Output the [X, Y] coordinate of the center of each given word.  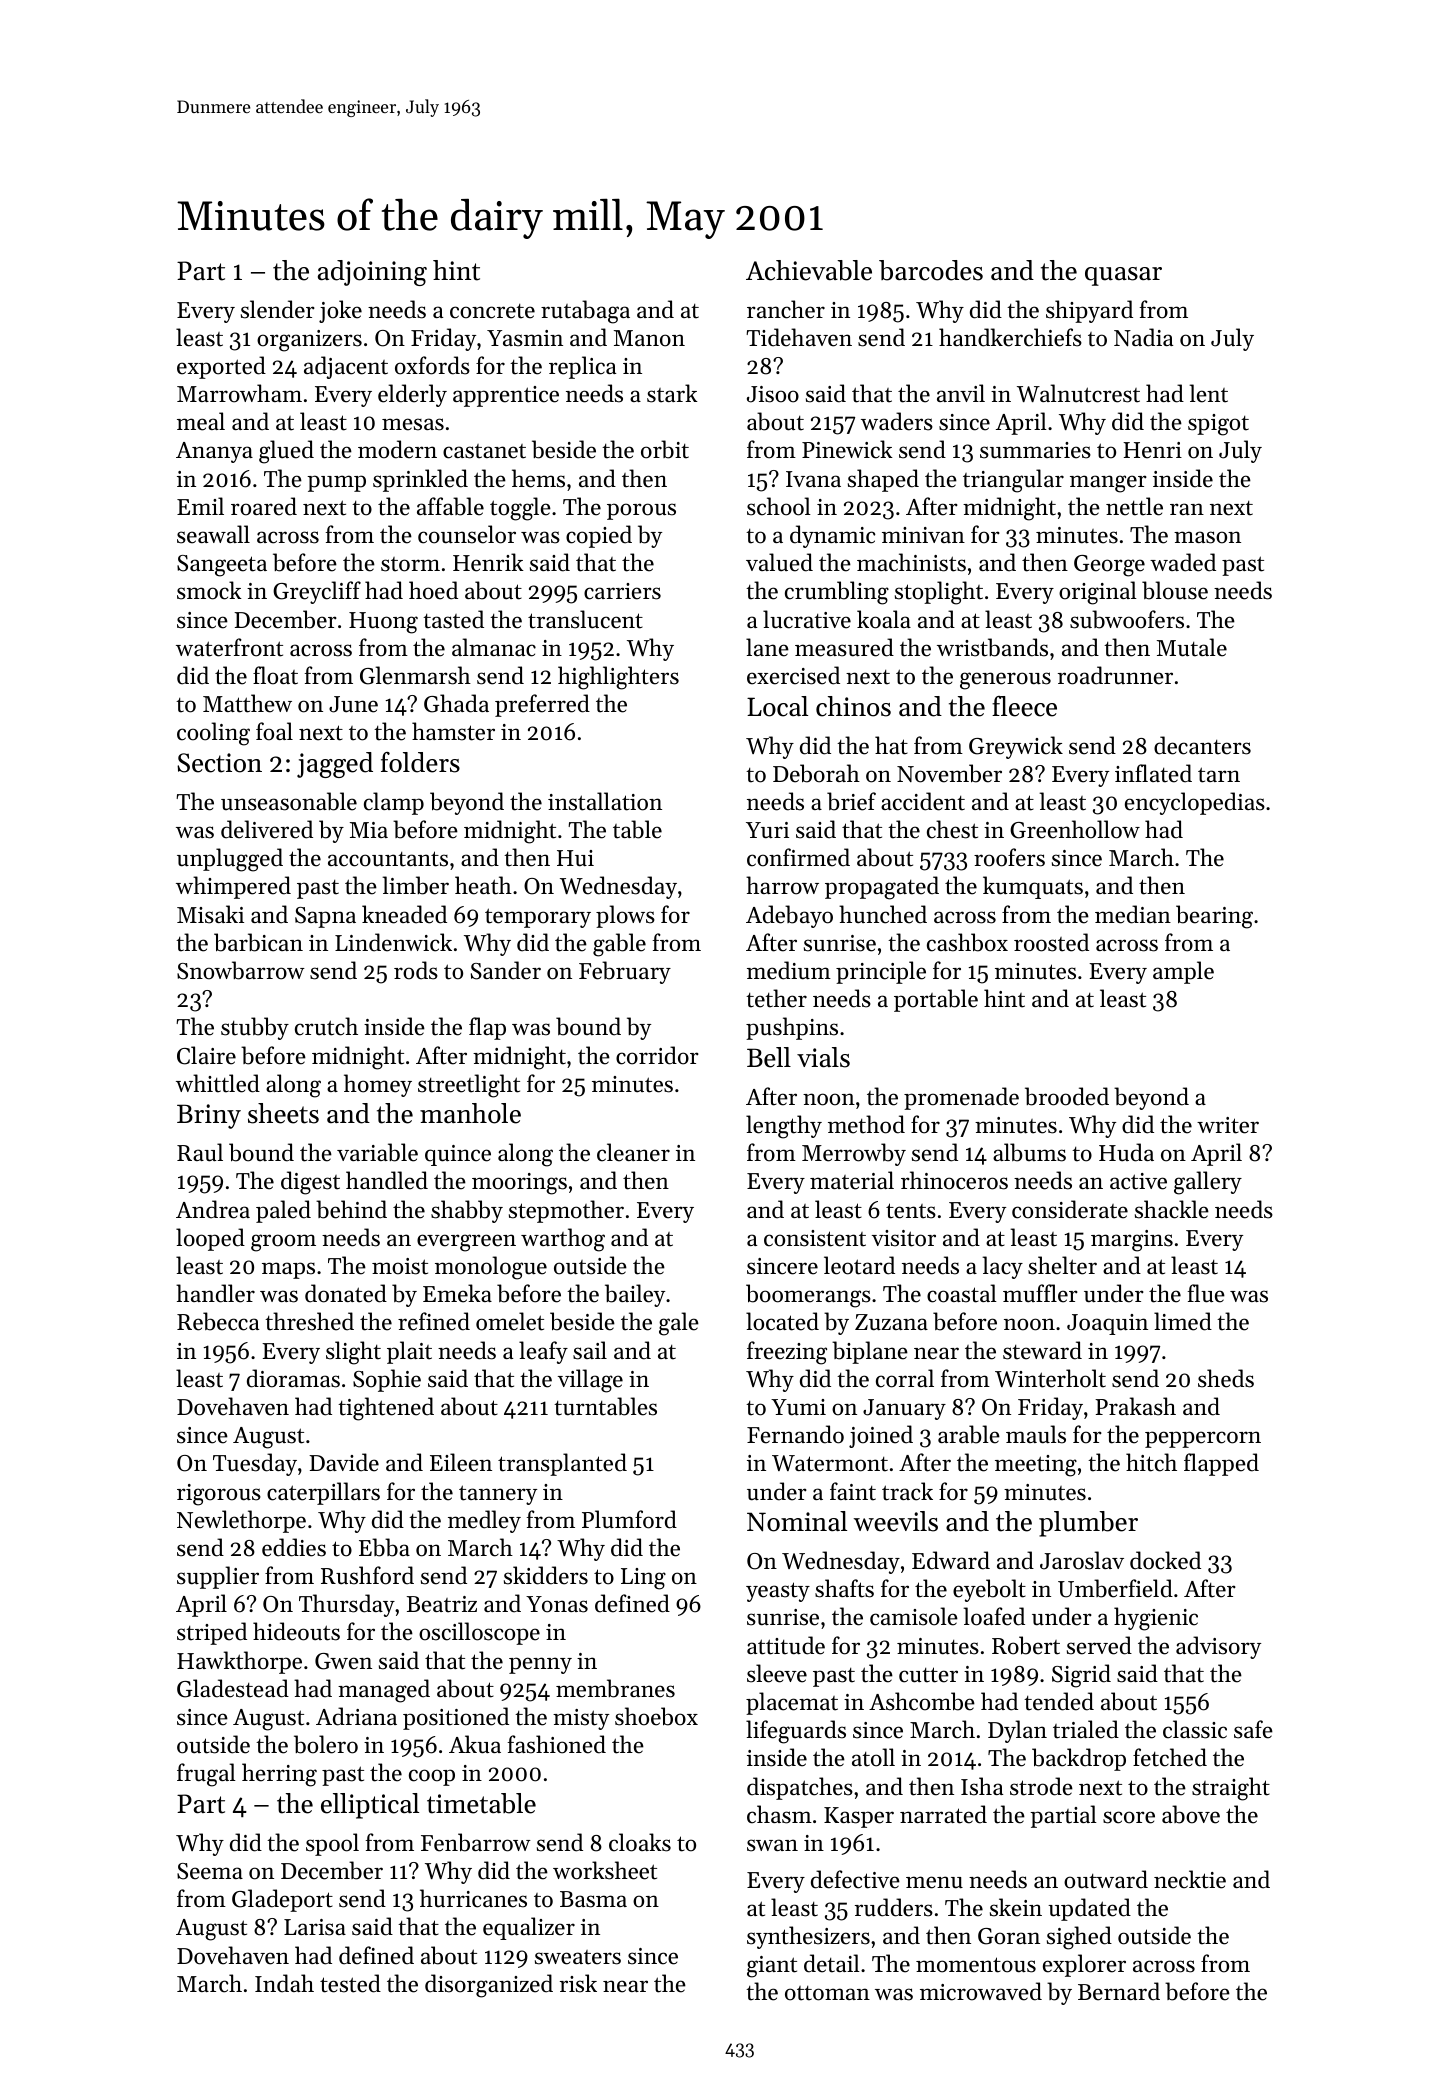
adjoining [372, 273]
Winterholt [1050, 1378]
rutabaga [585, 312]
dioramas [293, 1378]
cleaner [633, 1152]
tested [350, 1983]
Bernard [1119, 1991]
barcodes [931, 270]
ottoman [827, 1993]
